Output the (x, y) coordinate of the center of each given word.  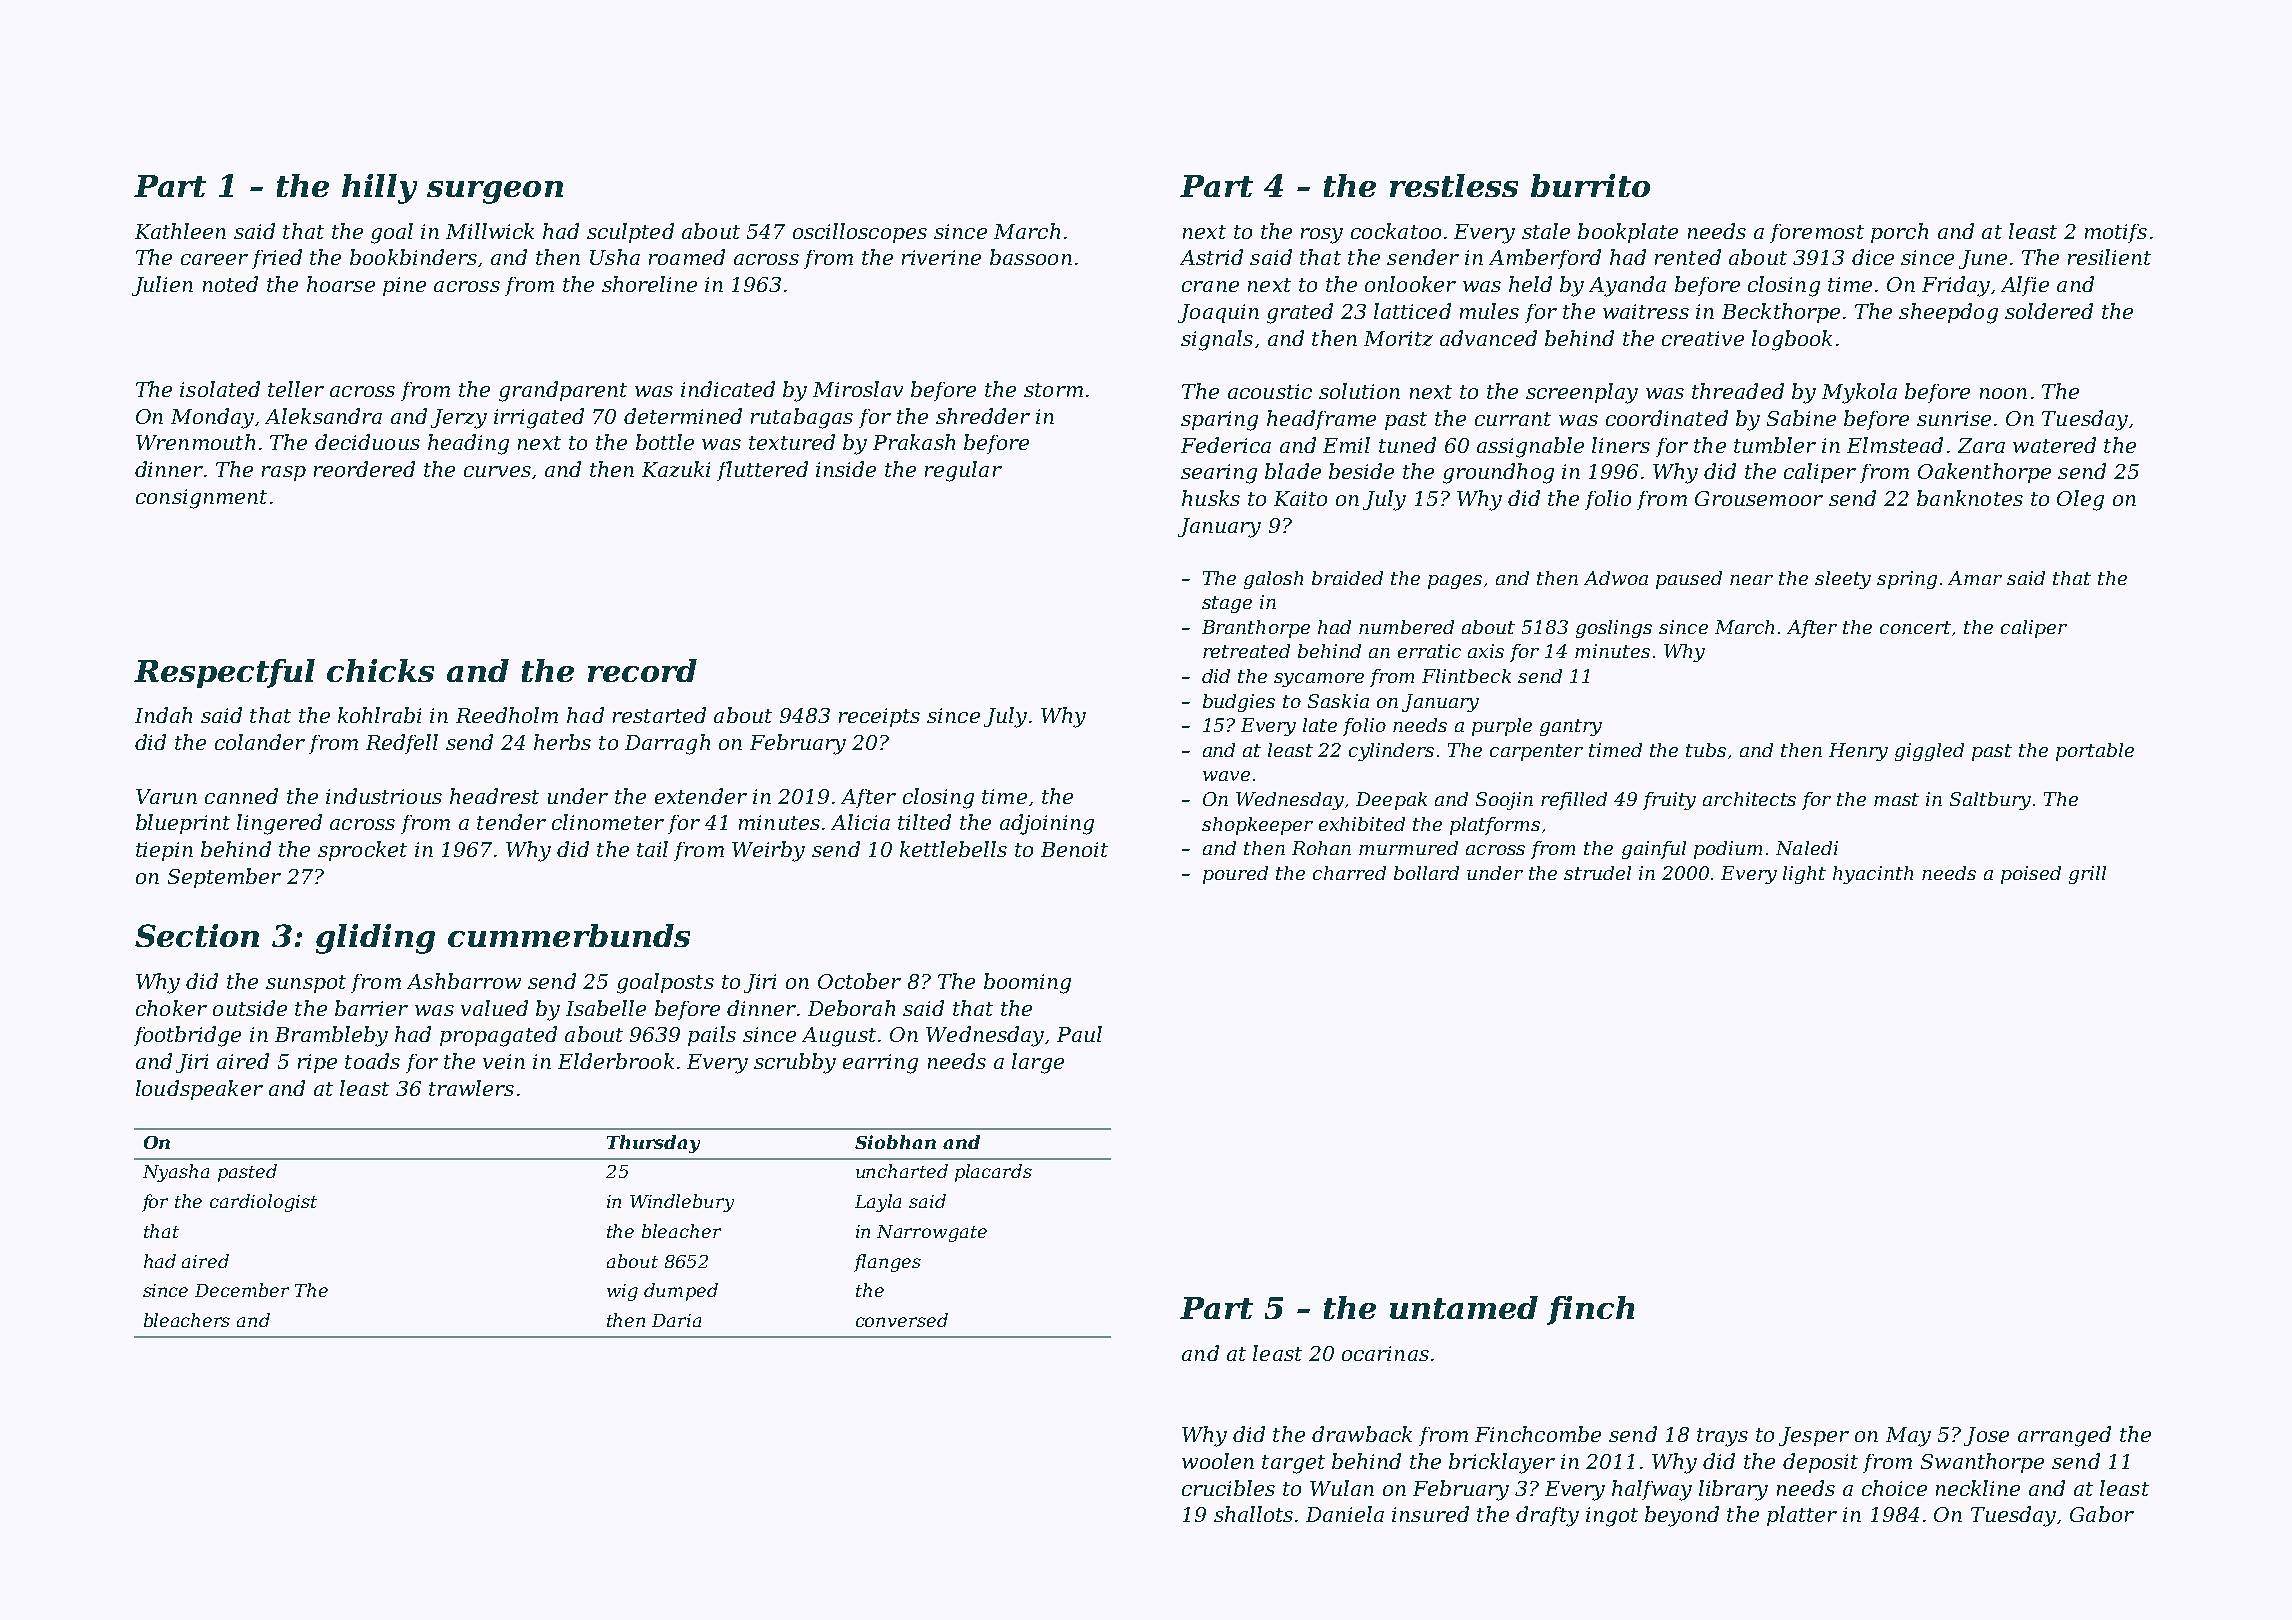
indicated (728, 389)
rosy (1322, 236)
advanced (1488, 338)
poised (2031, 875)
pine (404, 286)
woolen (1218, 1461)
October (859, 981)
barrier (371, 1008)
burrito (1590, 185)
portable (2095, 752)
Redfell (402, 744)
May (1908, 1437)
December (242, 1290)
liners (1621, 445)
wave (1226, 776)
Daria (676, 1320)
